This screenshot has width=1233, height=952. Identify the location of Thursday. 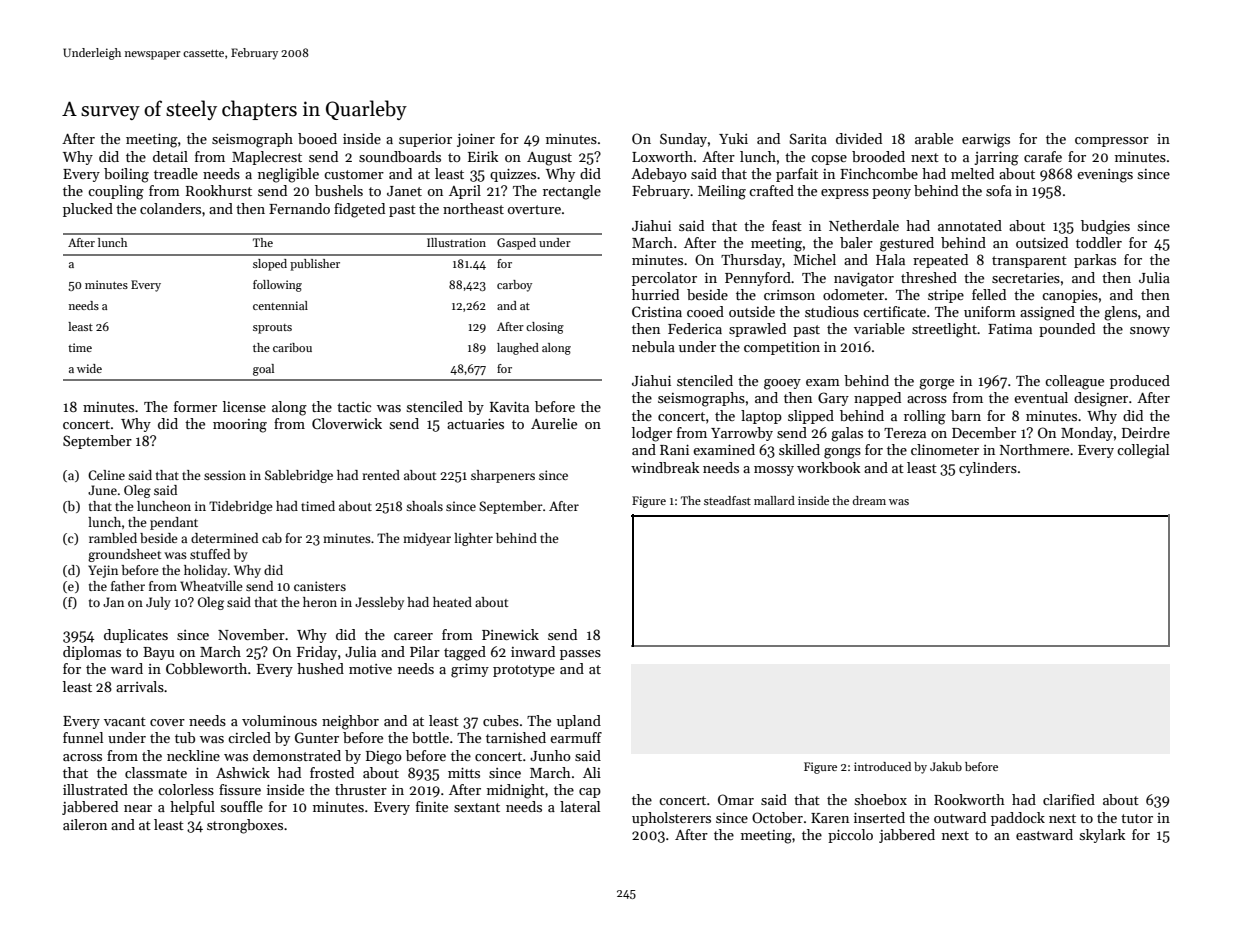
(751, 261).
